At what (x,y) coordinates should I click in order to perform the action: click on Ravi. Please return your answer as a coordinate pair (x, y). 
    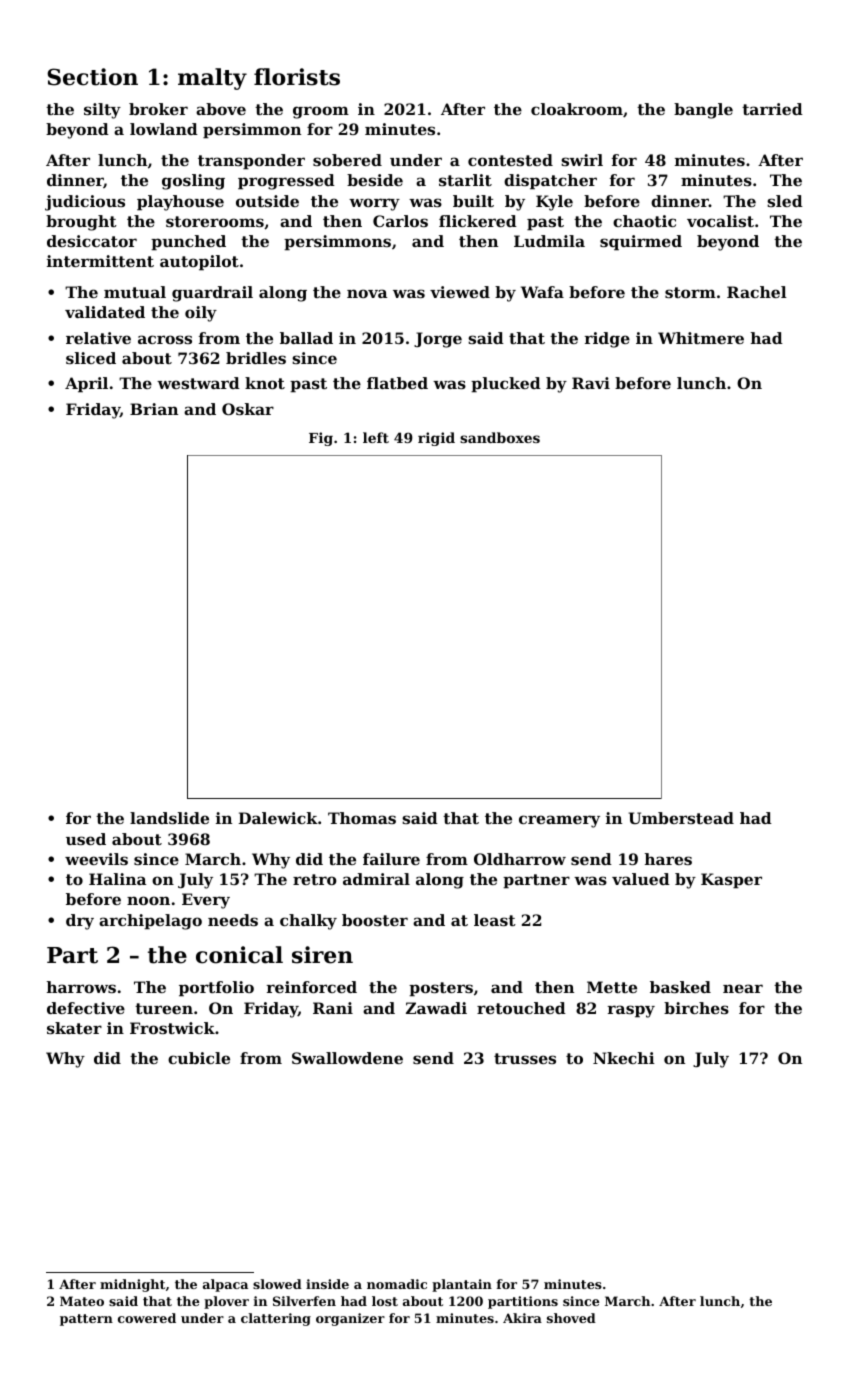
    Looking at the image, I should click on (591, 383).
